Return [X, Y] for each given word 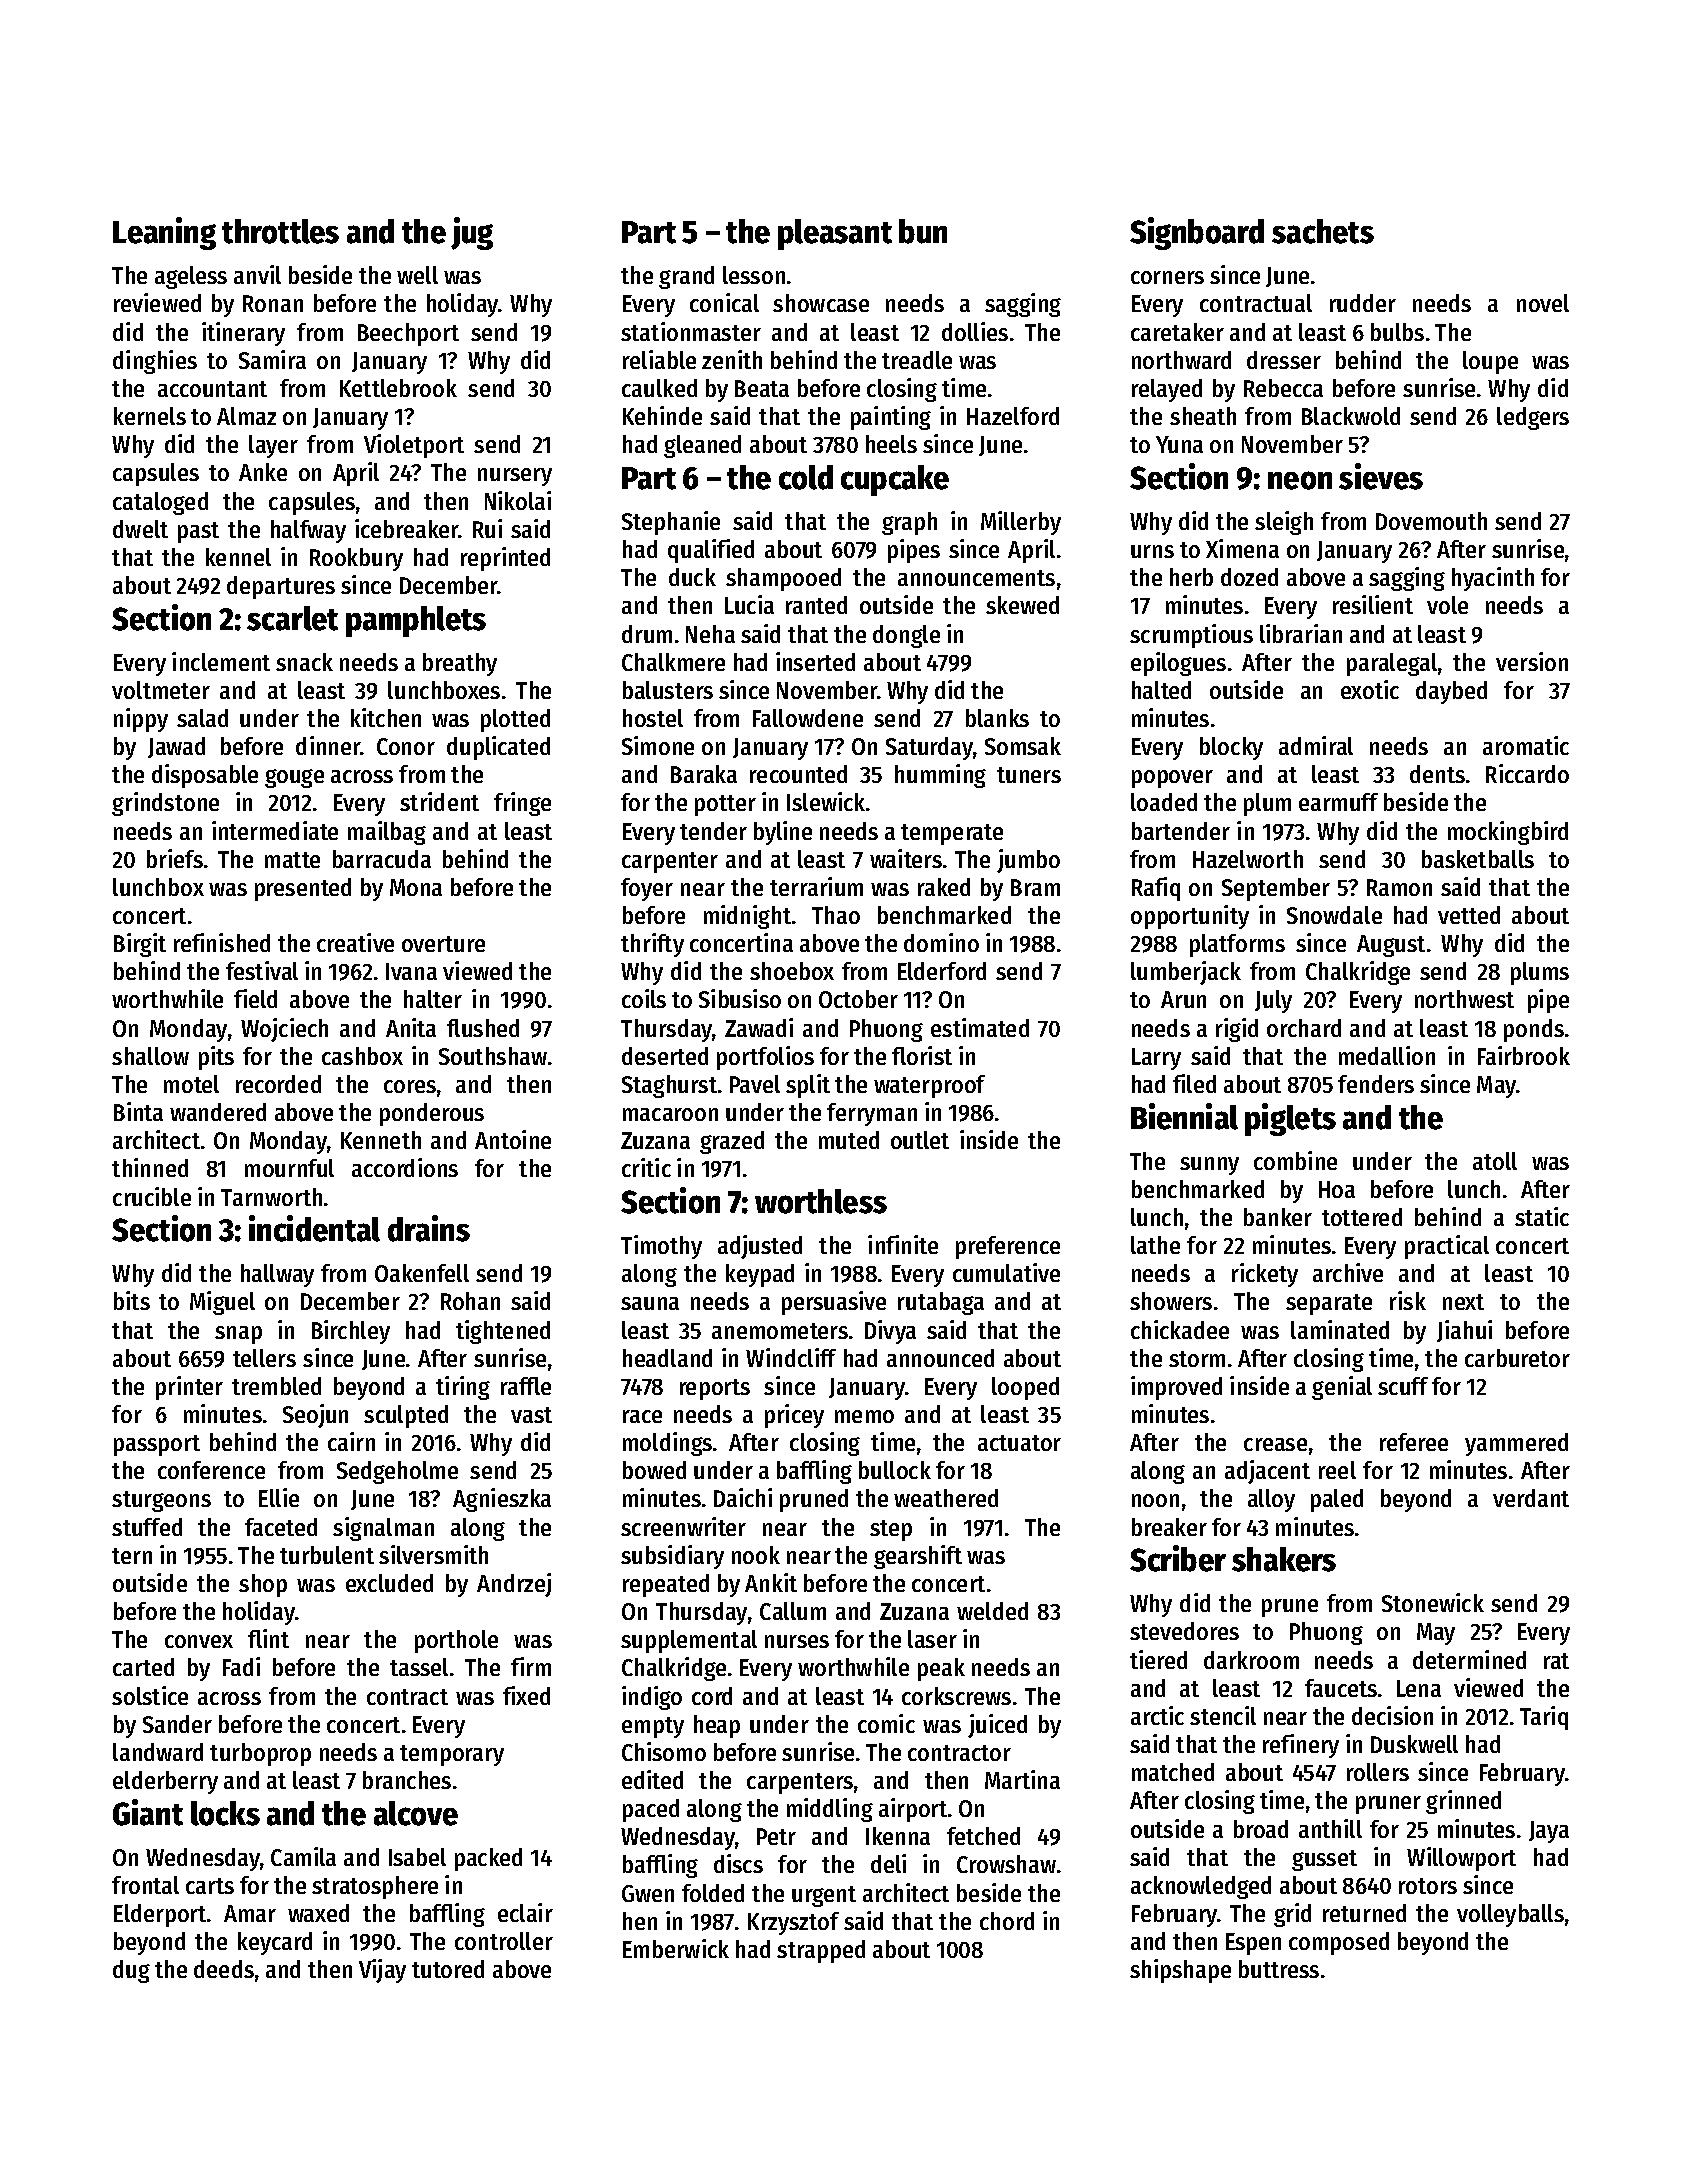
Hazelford [1013, 416]
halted [1161, 690]
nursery [515, 477]
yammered [1516, 1444]
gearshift [918, 1557]
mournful [289, 1168]
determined [1469, 1659]
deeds [224, 1969]
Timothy [661, 1247]
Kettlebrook [398, 388]
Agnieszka [502, 1500]
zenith [732, 359]
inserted [815, 661]
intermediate [275, 830]
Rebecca [1283, 388]
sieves [1381, 476]
